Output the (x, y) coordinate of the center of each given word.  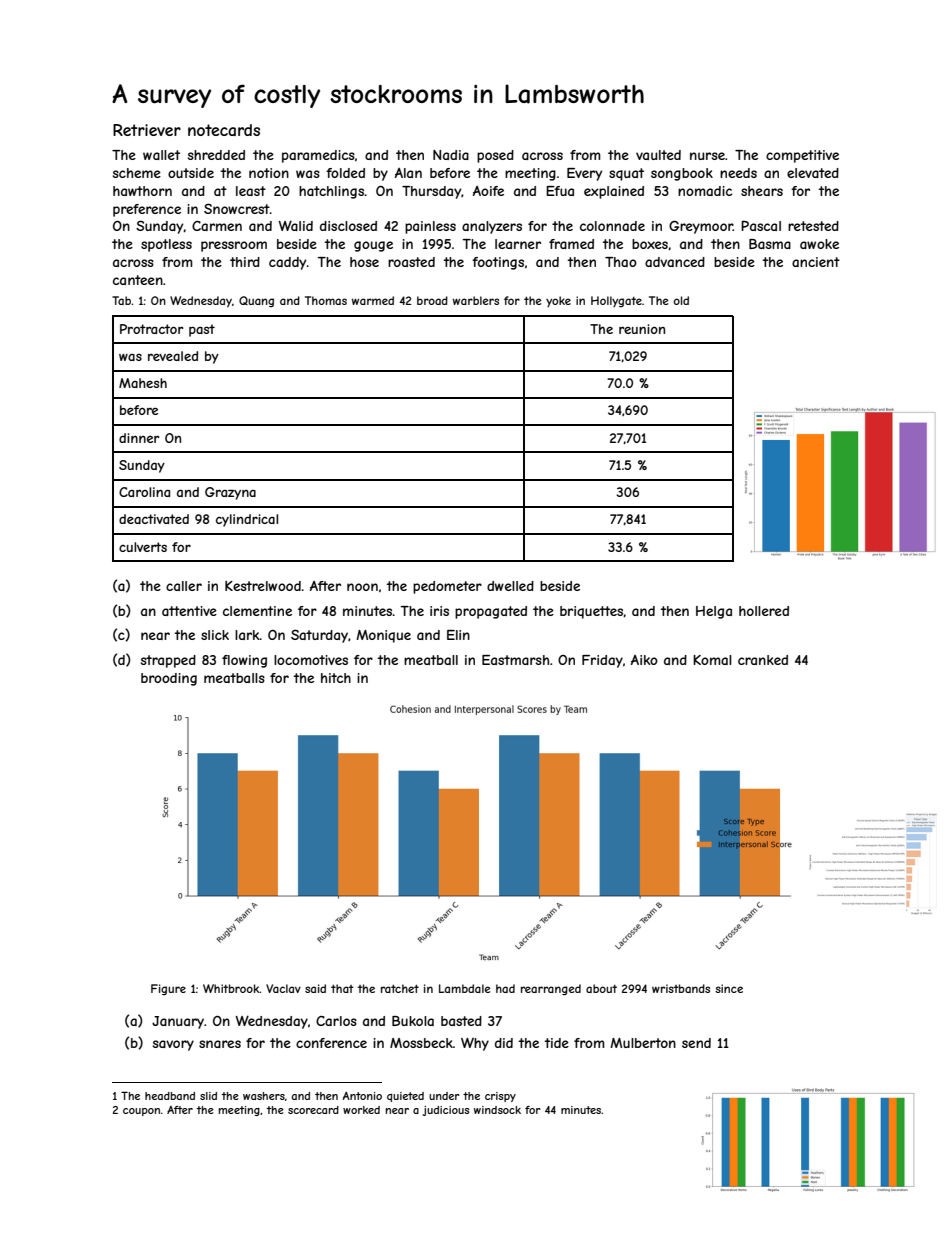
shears (762, 191)
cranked (763, 660)
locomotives (311, 660)
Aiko (644, 660)
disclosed (348, 226)
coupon (141, 1112)
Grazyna (230, 493)
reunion (642, 329)
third (245, 262)
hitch (336, 678)
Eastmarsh (515, 660)
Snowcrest (237, 208)
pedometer (447, 587)
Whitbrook (231, 988)
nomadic (705, 191)
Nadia (451, 155)
